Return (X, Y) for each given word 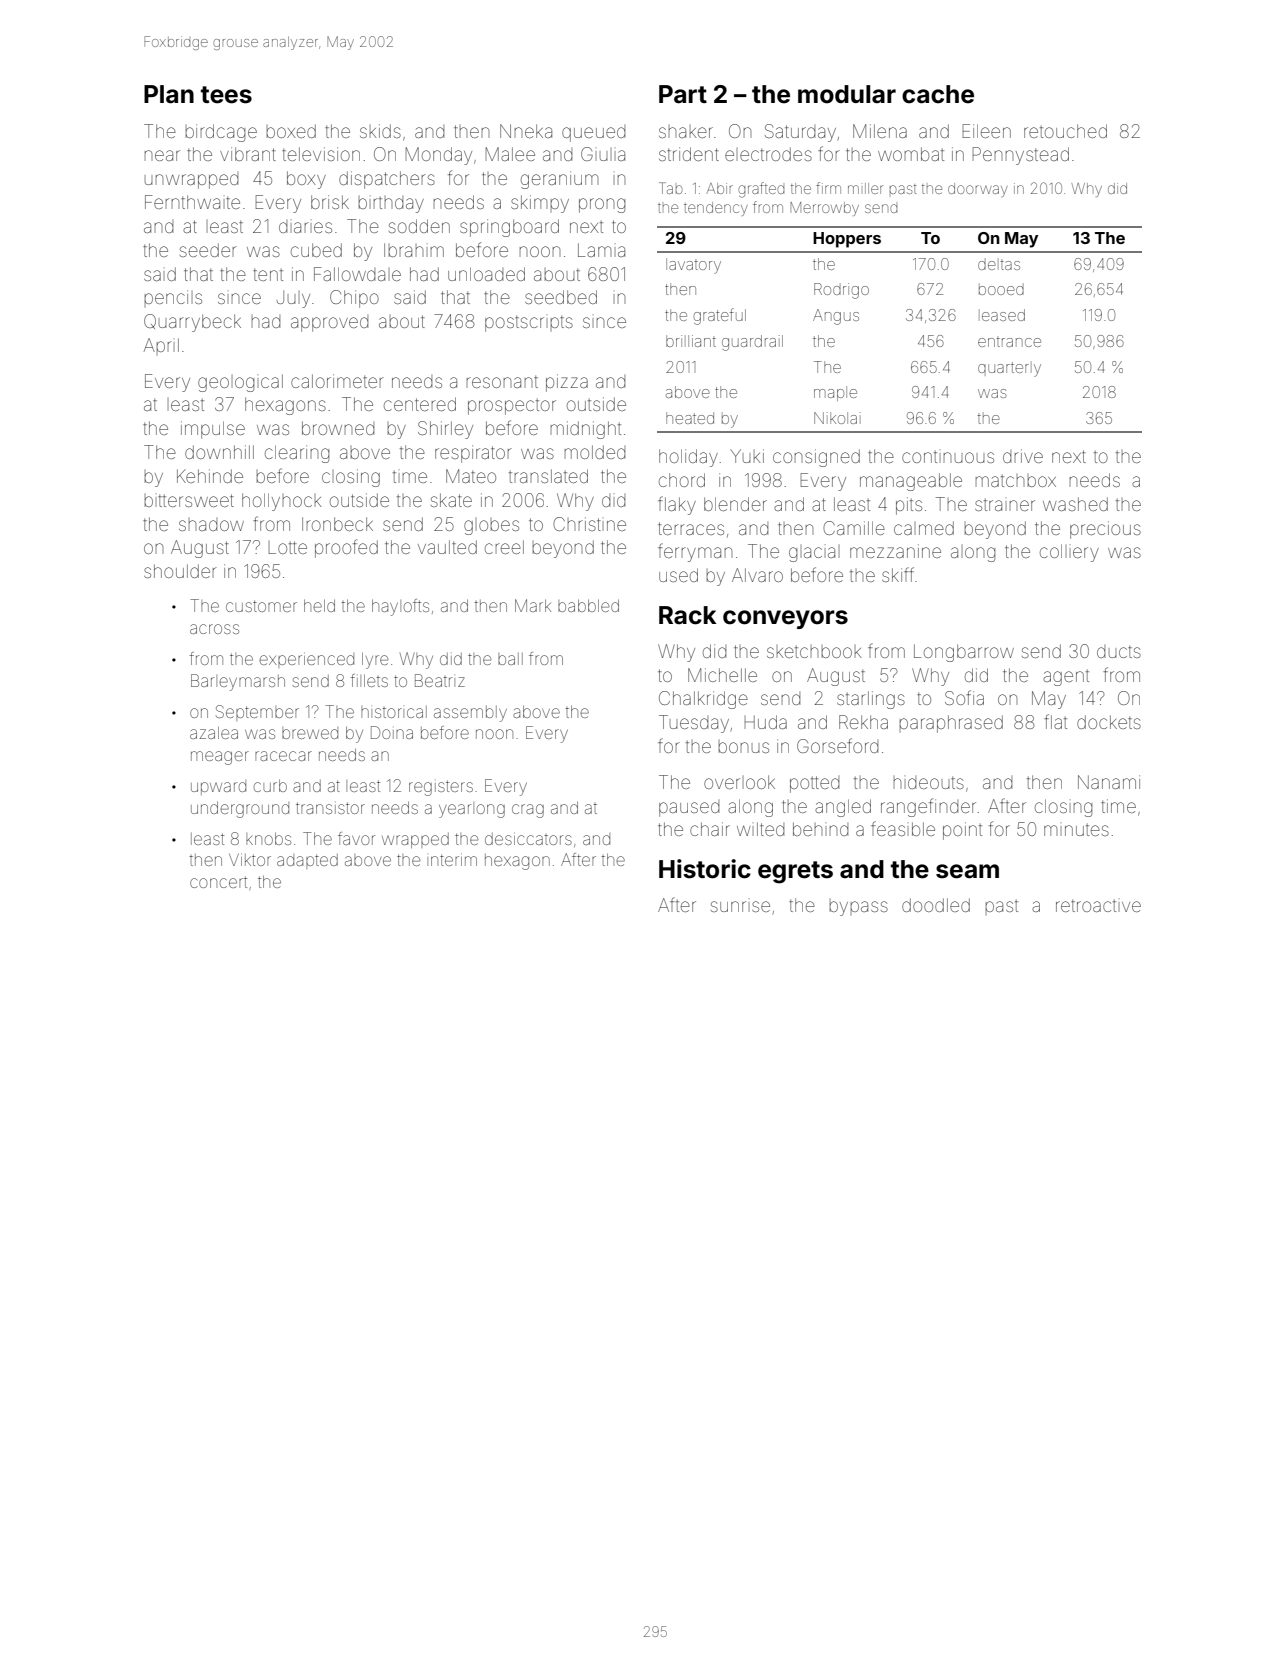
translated (548, 476)
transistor (330, 808)
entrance (1009, 342)
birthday (391, 204)
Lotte (287, 547)
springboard (509, 228)
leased (1003, 315)
